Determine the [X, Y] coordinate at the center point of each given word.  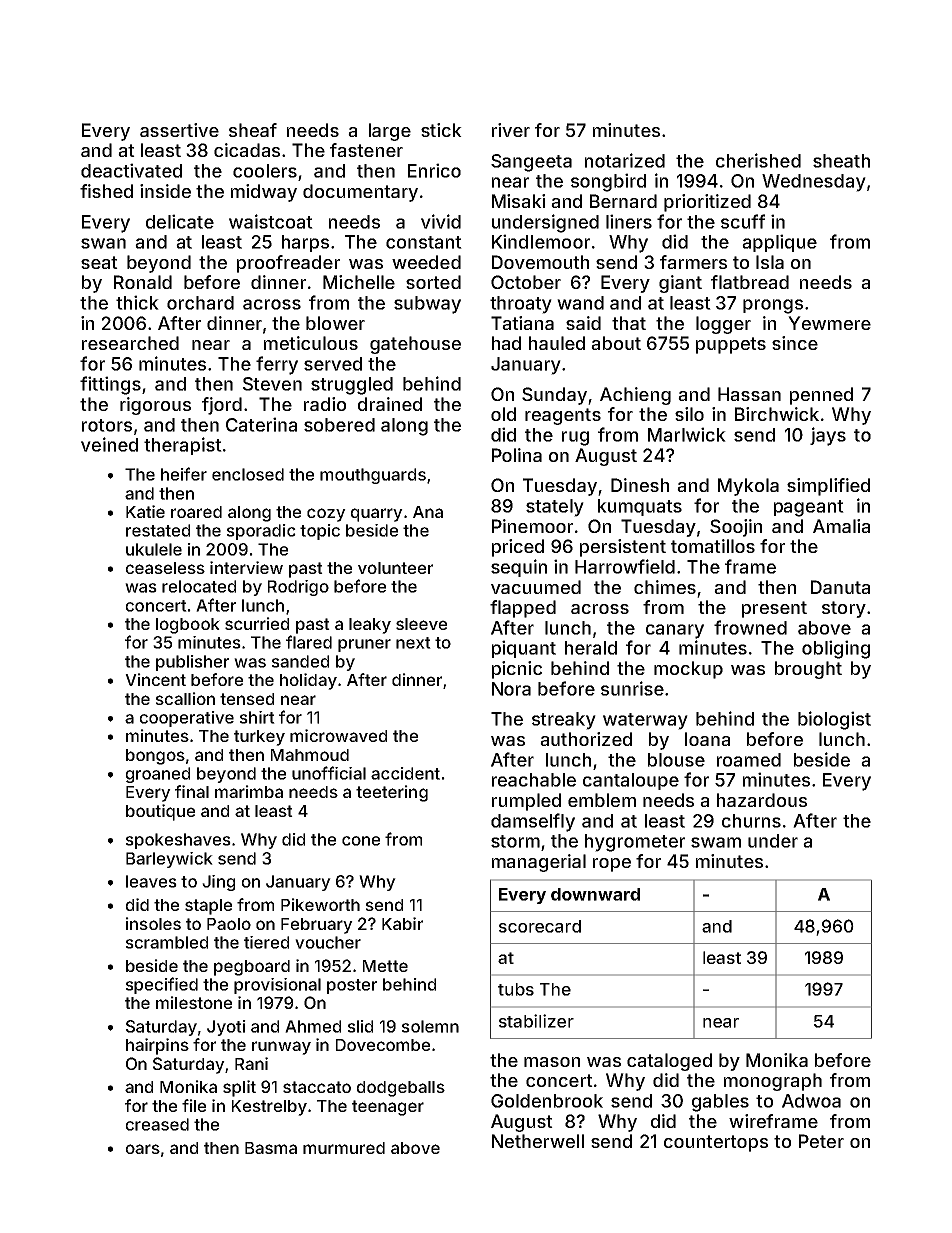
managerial [539, 863]
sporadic [261, 532]
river [511, 130]
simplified [828, 487]
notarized [625, 160]
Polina [517, 455]
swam [716, 842]
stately [555, 508]
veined [109, 444]
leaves [151, 881]
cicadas [247, 150]
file [194, 1105]
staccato [317, 1087]
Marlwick [687, 434]
